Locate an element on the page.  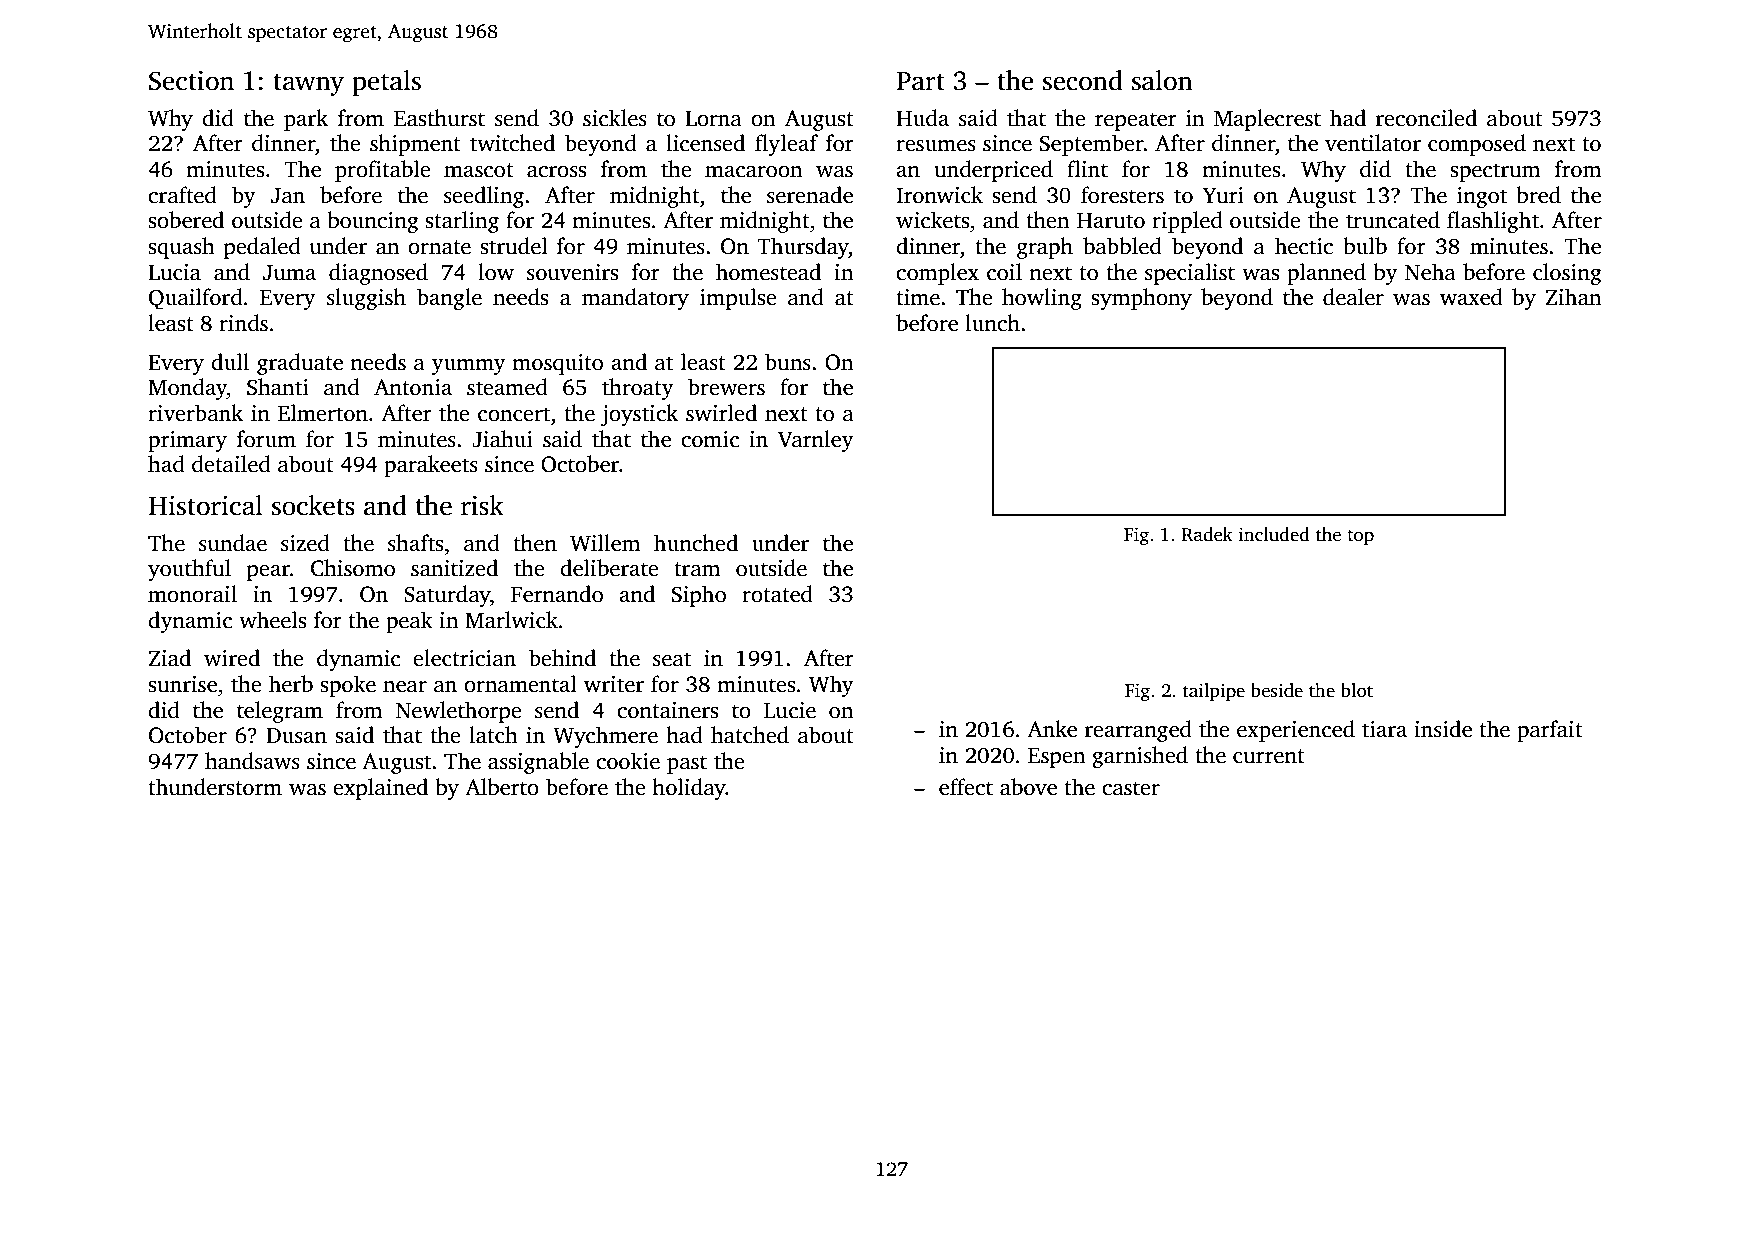
Willem is located at coordinates (605, 543).
